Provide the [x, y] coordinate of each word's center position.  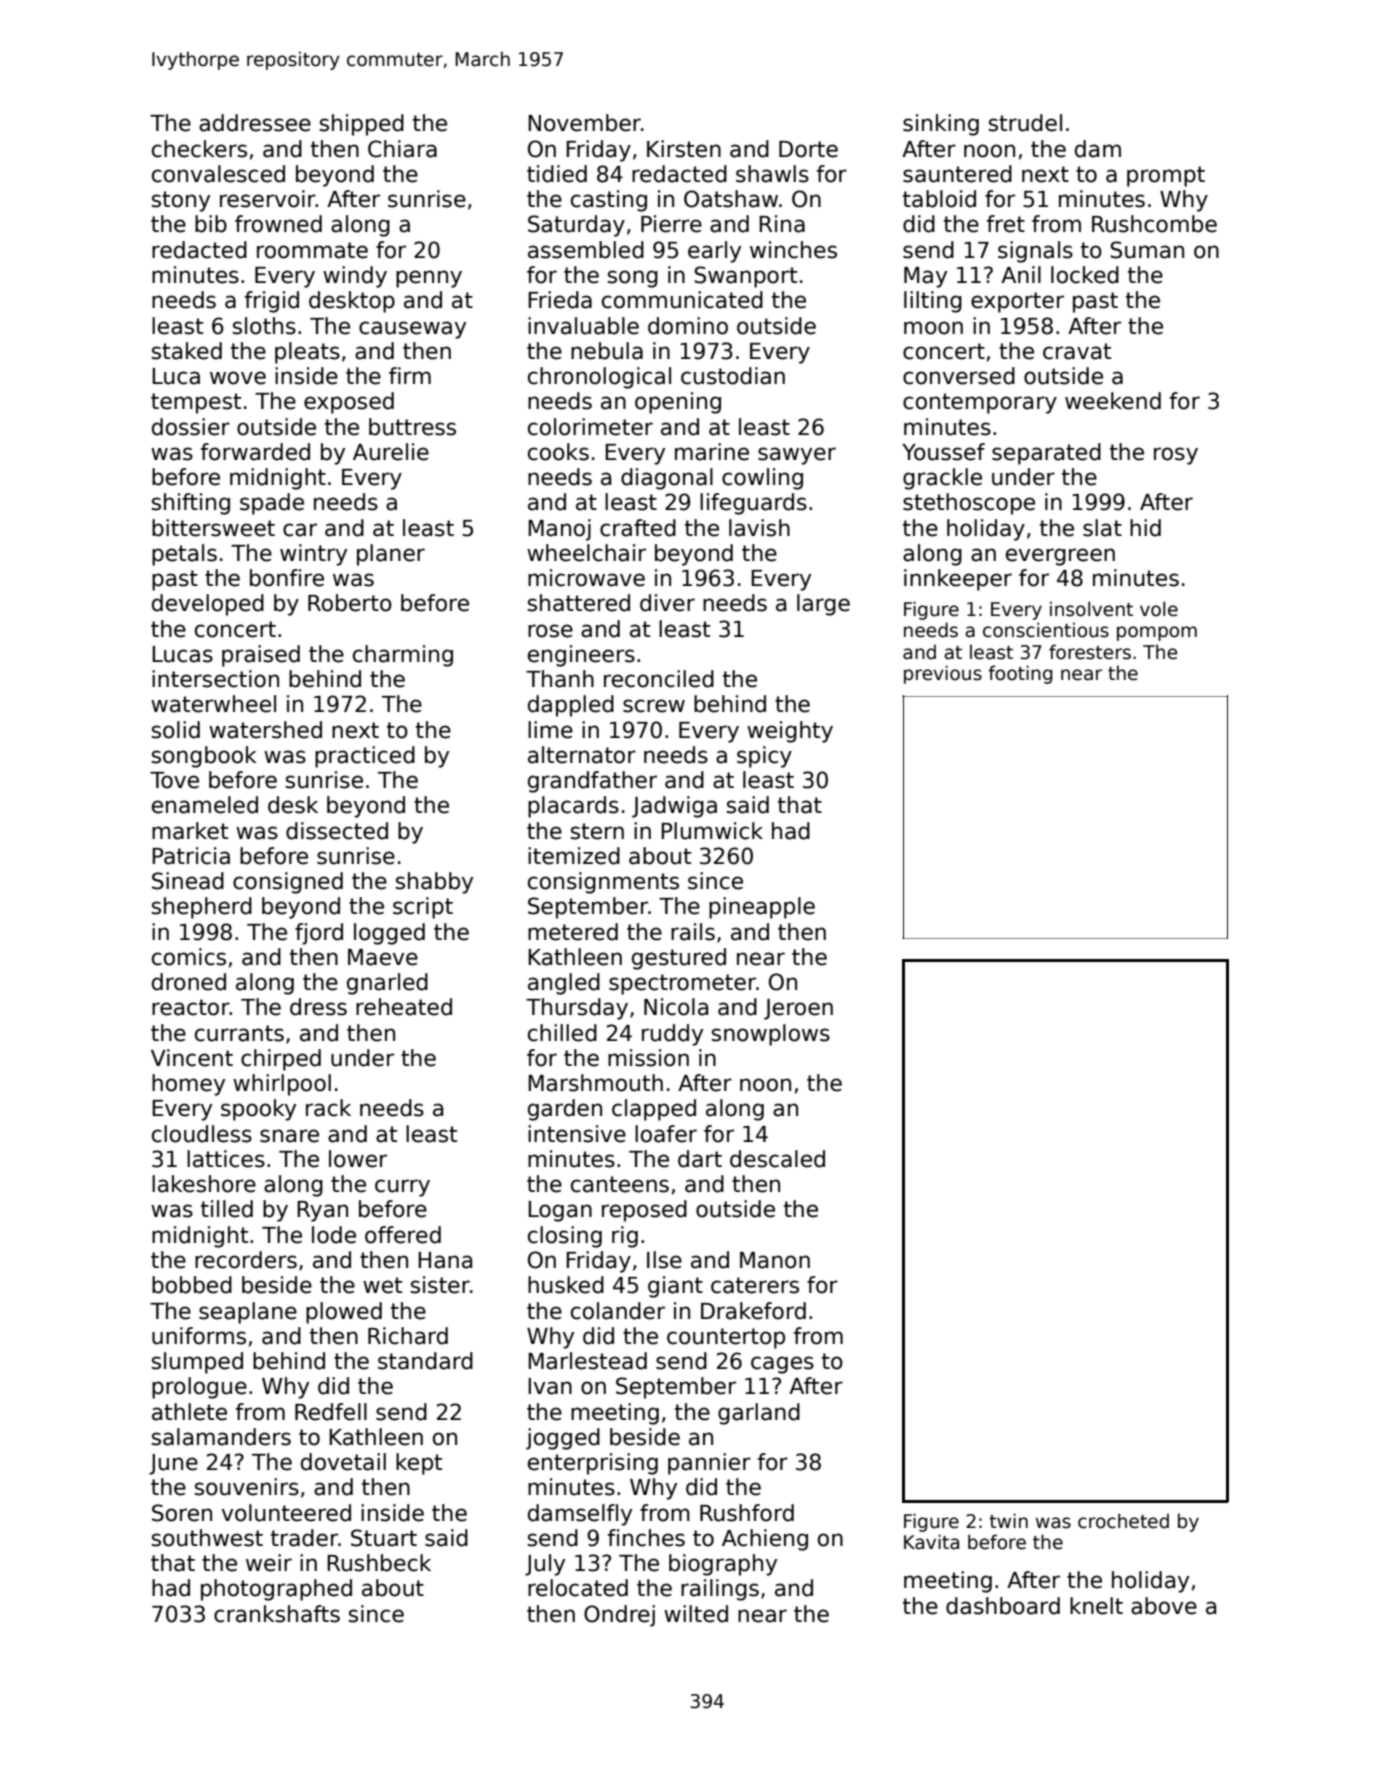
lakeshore [204, 1184]
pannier [709, 1464]
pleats [307, 353]
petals [184, 555]
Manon [775, 1260]
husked [566, 1285]
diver [667, 603]
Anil [1021, 274]
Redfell [331, 1412]
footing [1020, 674]
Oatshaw [731, 199]
